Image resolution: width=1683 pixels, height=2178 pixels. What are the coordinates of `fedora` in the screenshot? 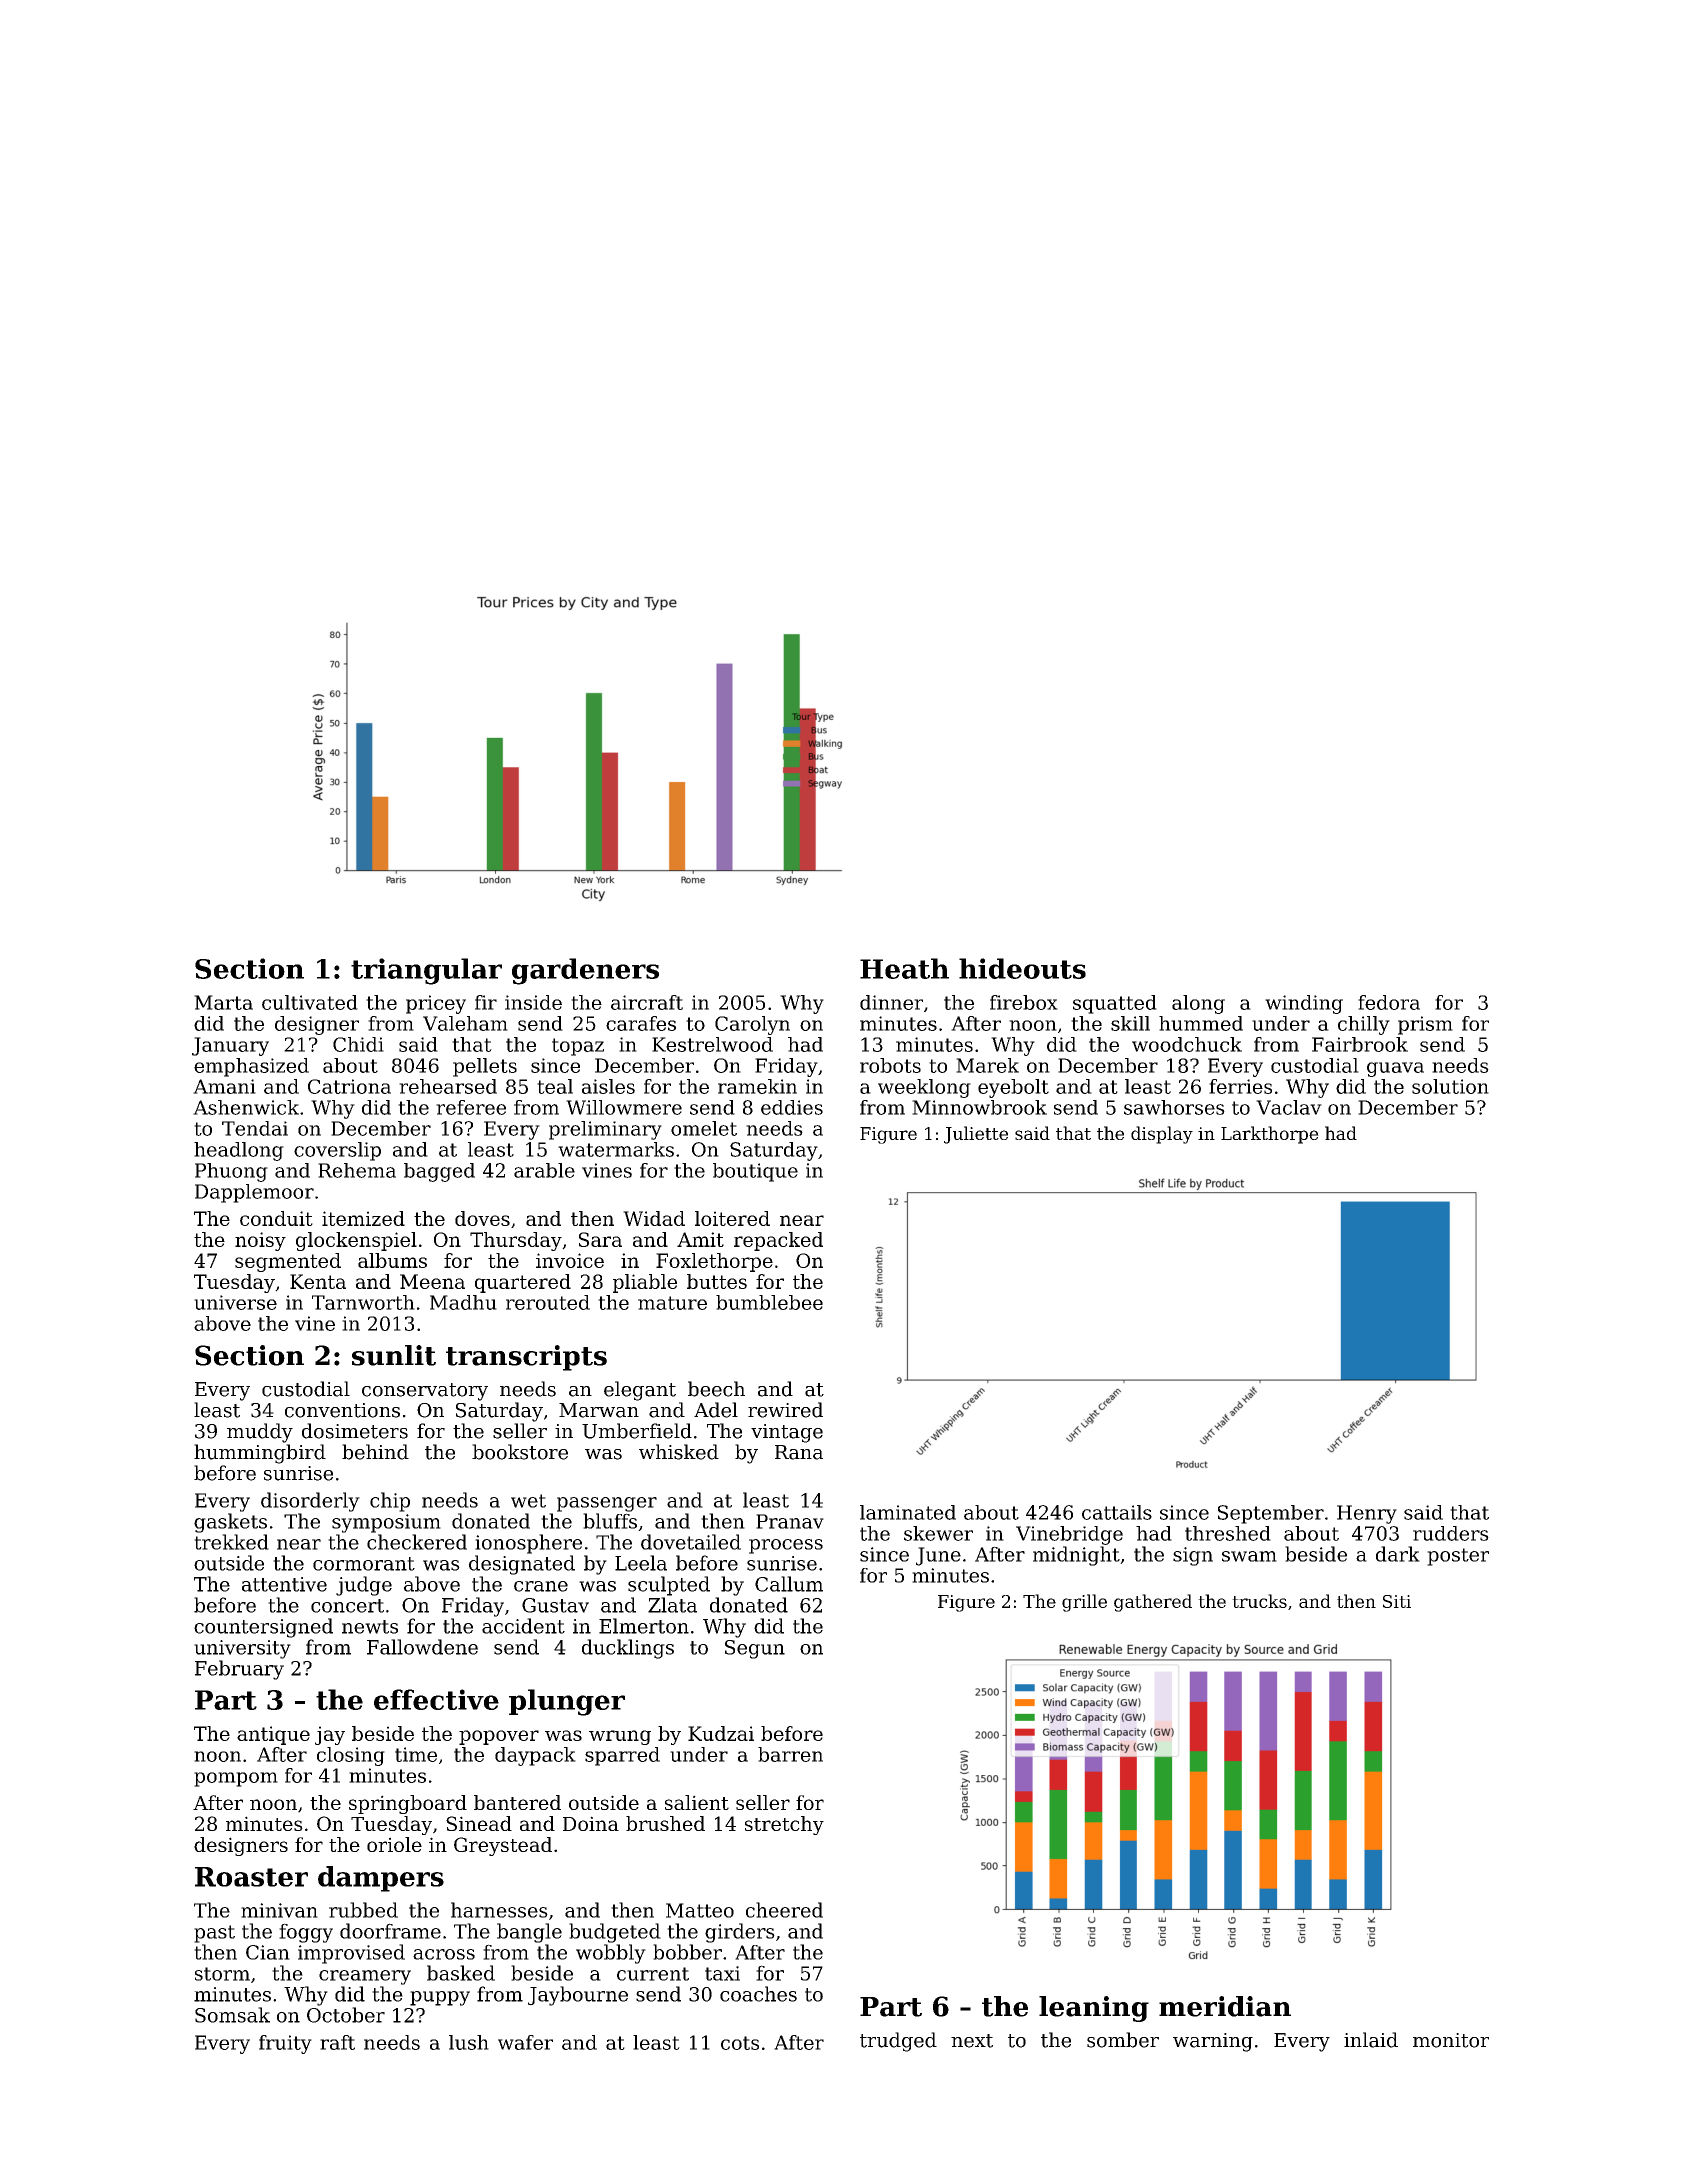 It's located at (1389, 1002).
